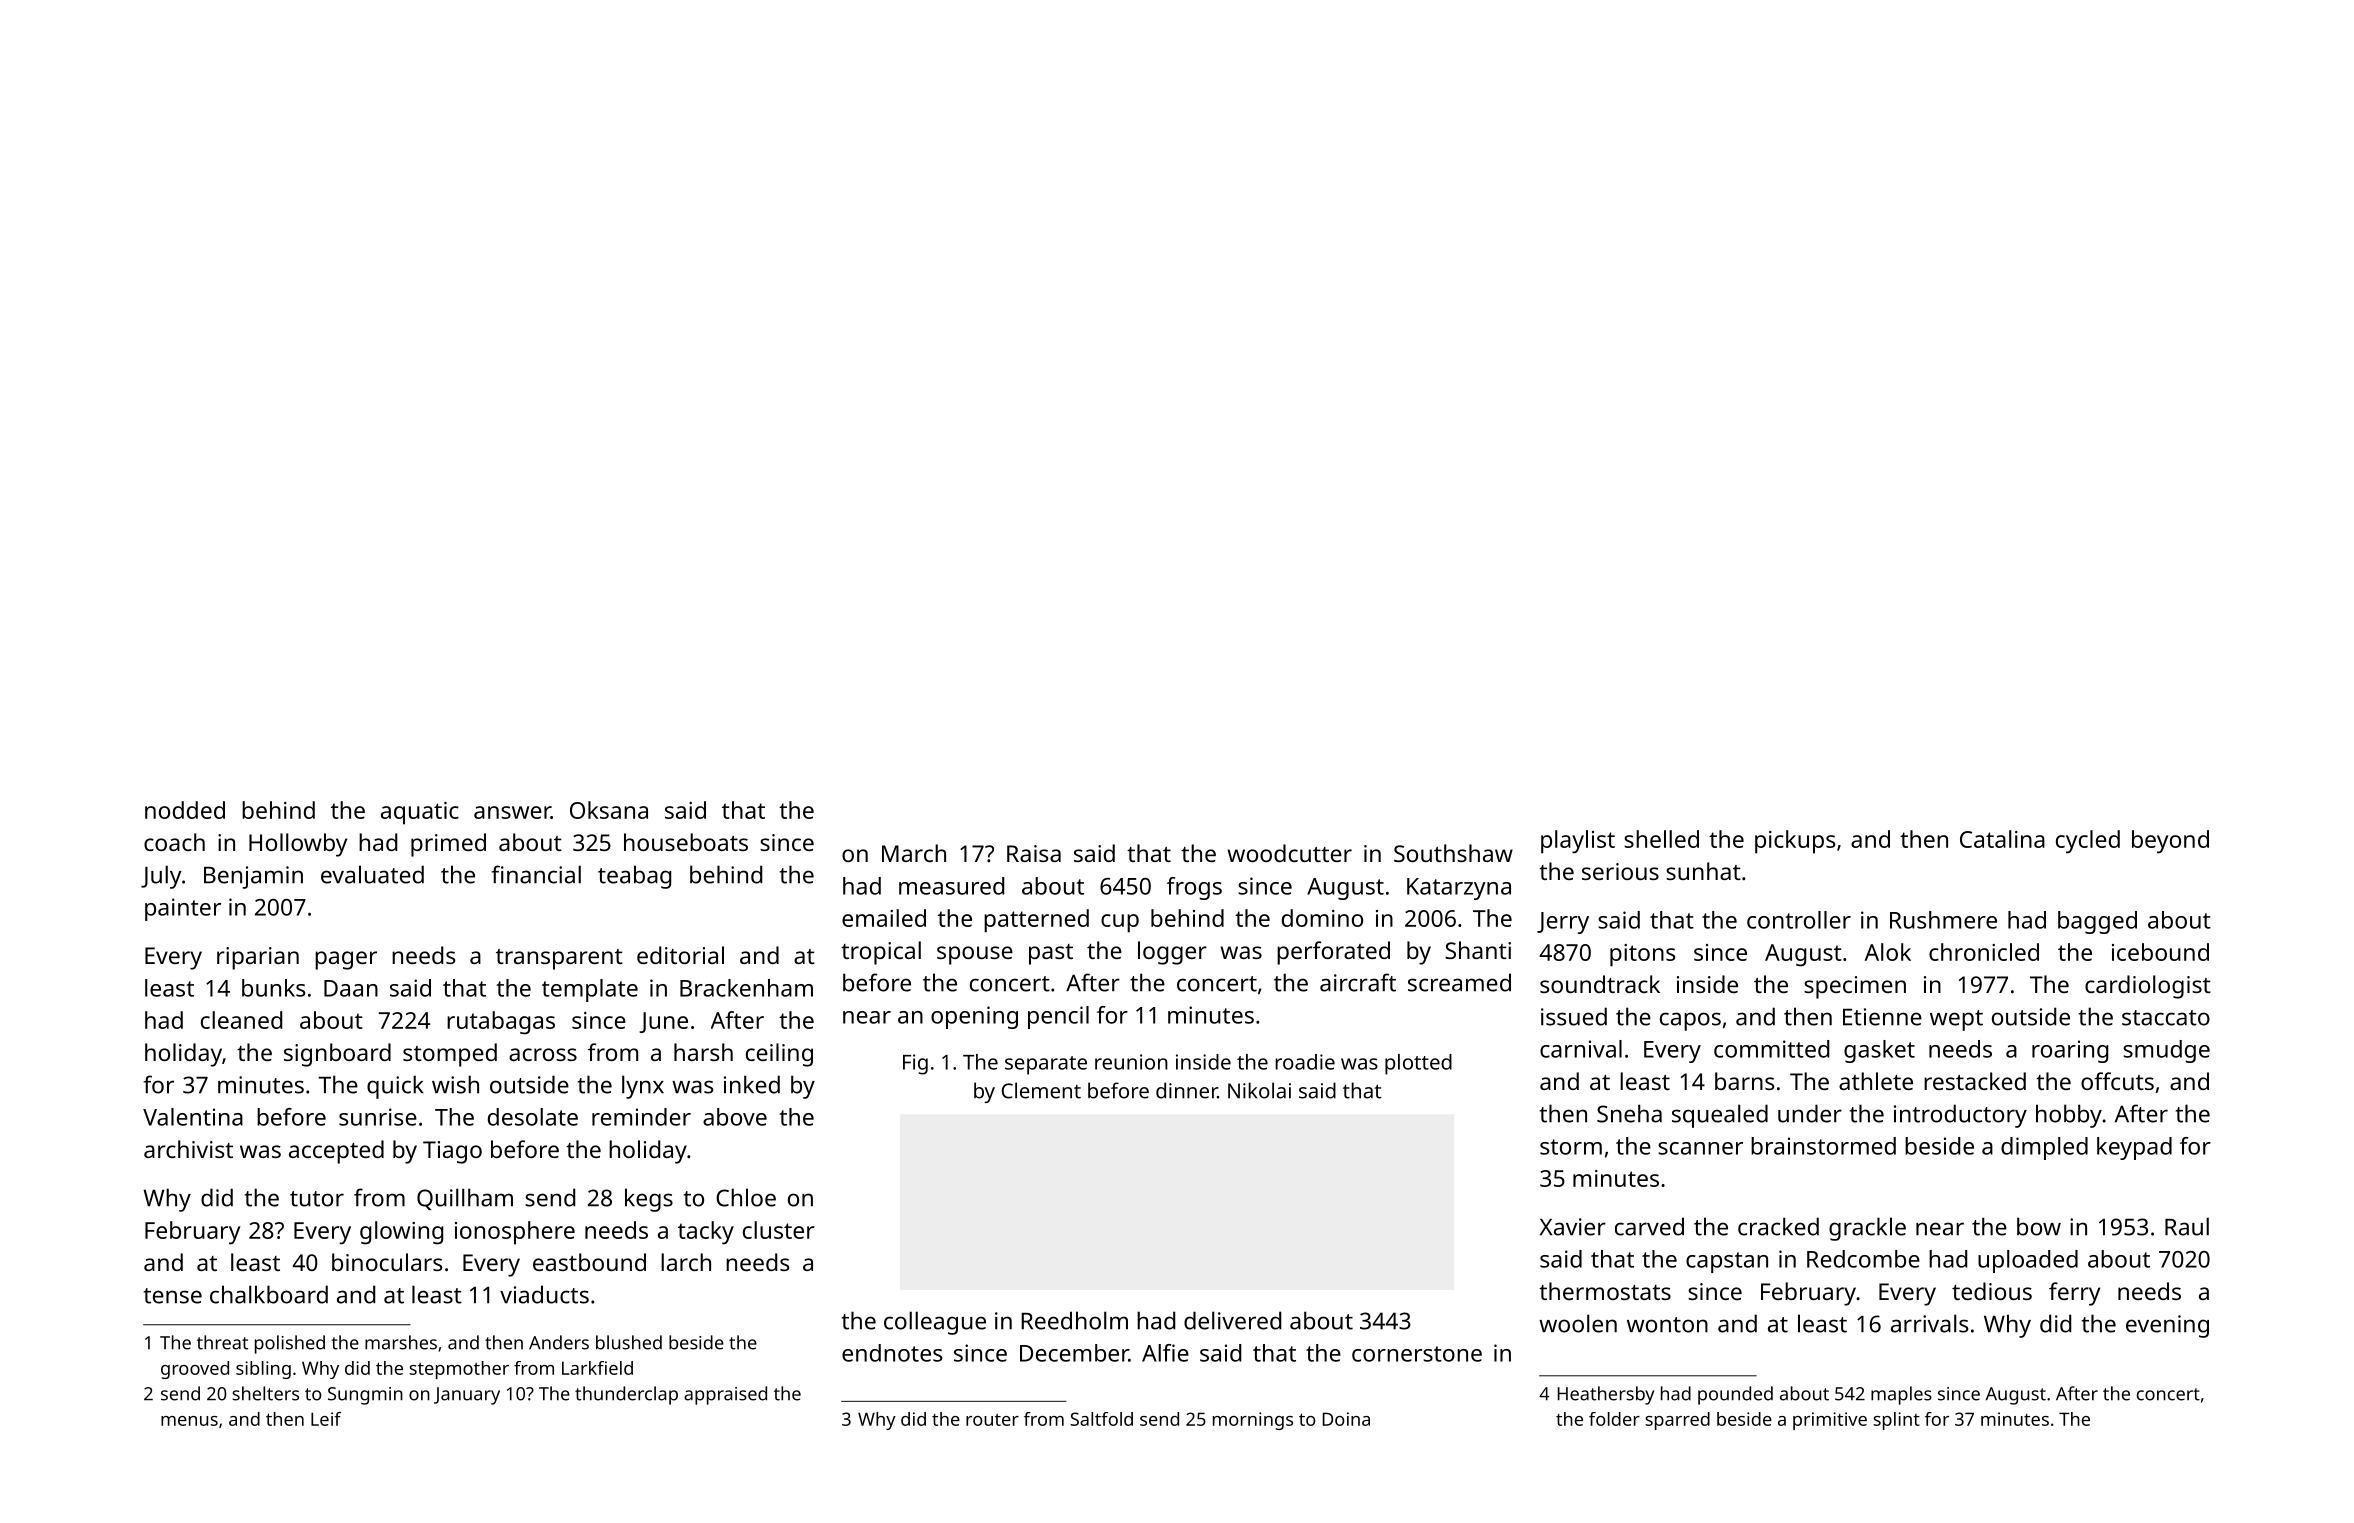  Describe the element at coordinates (450, 1055) in the page. I see `stomped` at that location.
